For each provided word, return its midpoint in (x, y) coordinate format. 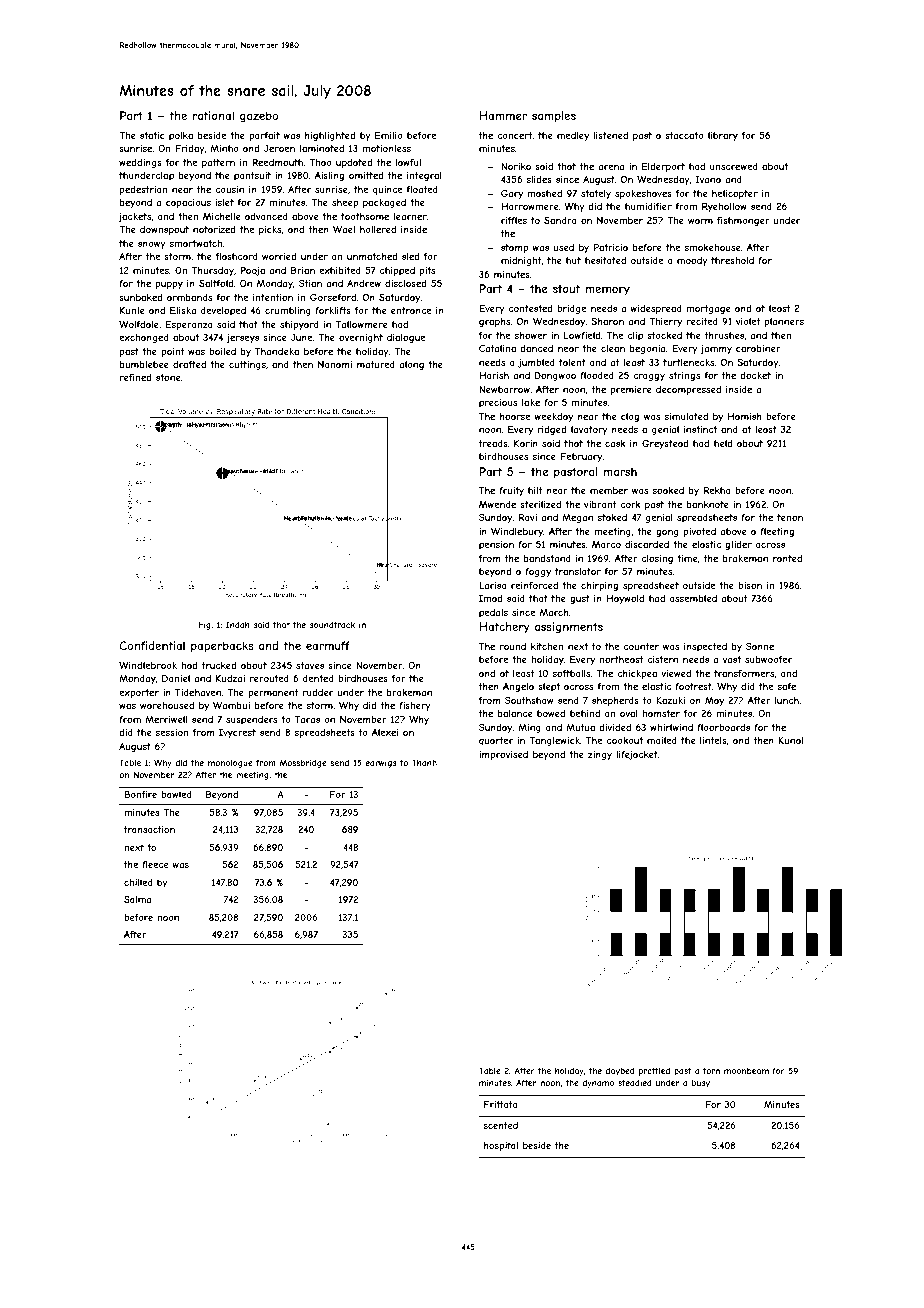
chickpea (637, 674)
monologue (230, 763)
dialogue (406, 338)
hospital (501, 1146)
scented (501, 1125)
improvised (503, 755)
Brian (303, 270)
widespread (656, 309)
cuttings (247, 365)
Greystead (665, 444)
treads (493, 443)
